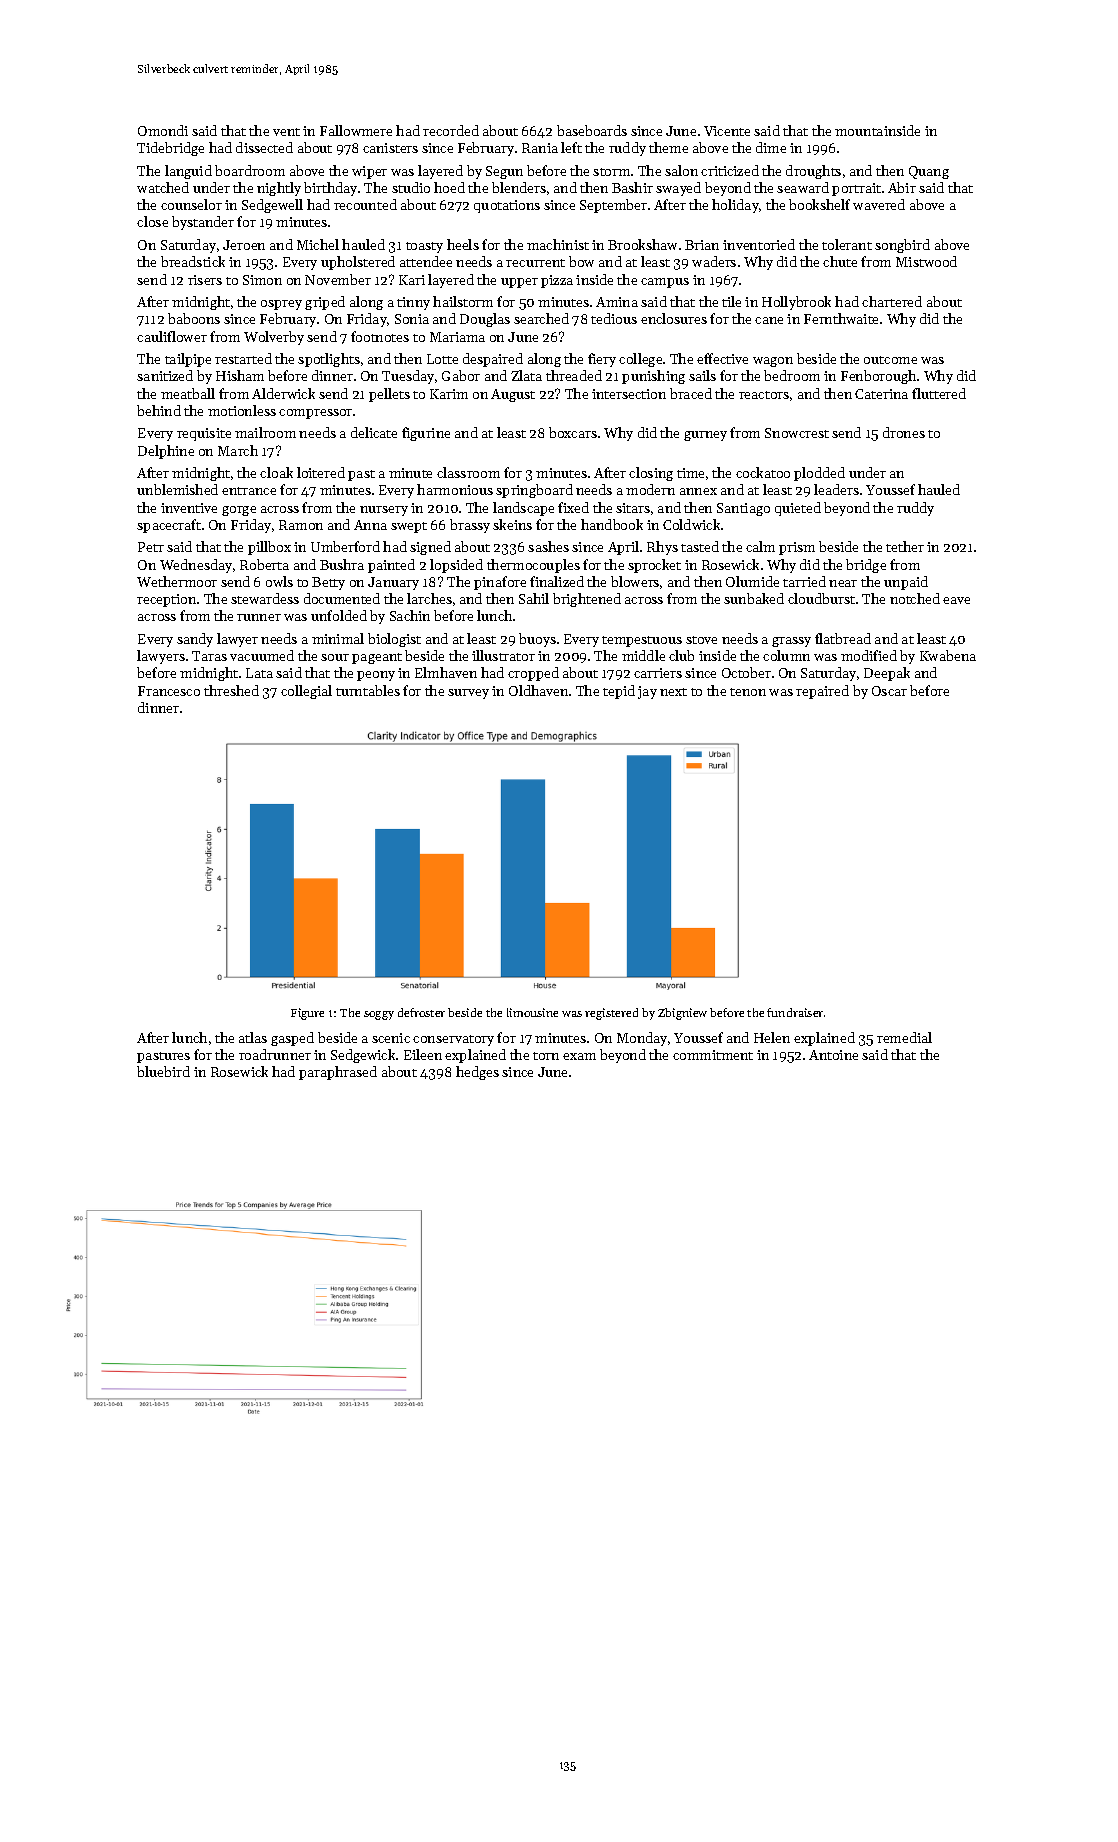 The width and height of the page is (1118, 1842). What do you see at coordinates (468, 472) in the page?
I see `classroom` at bounding box center [468, 472].
